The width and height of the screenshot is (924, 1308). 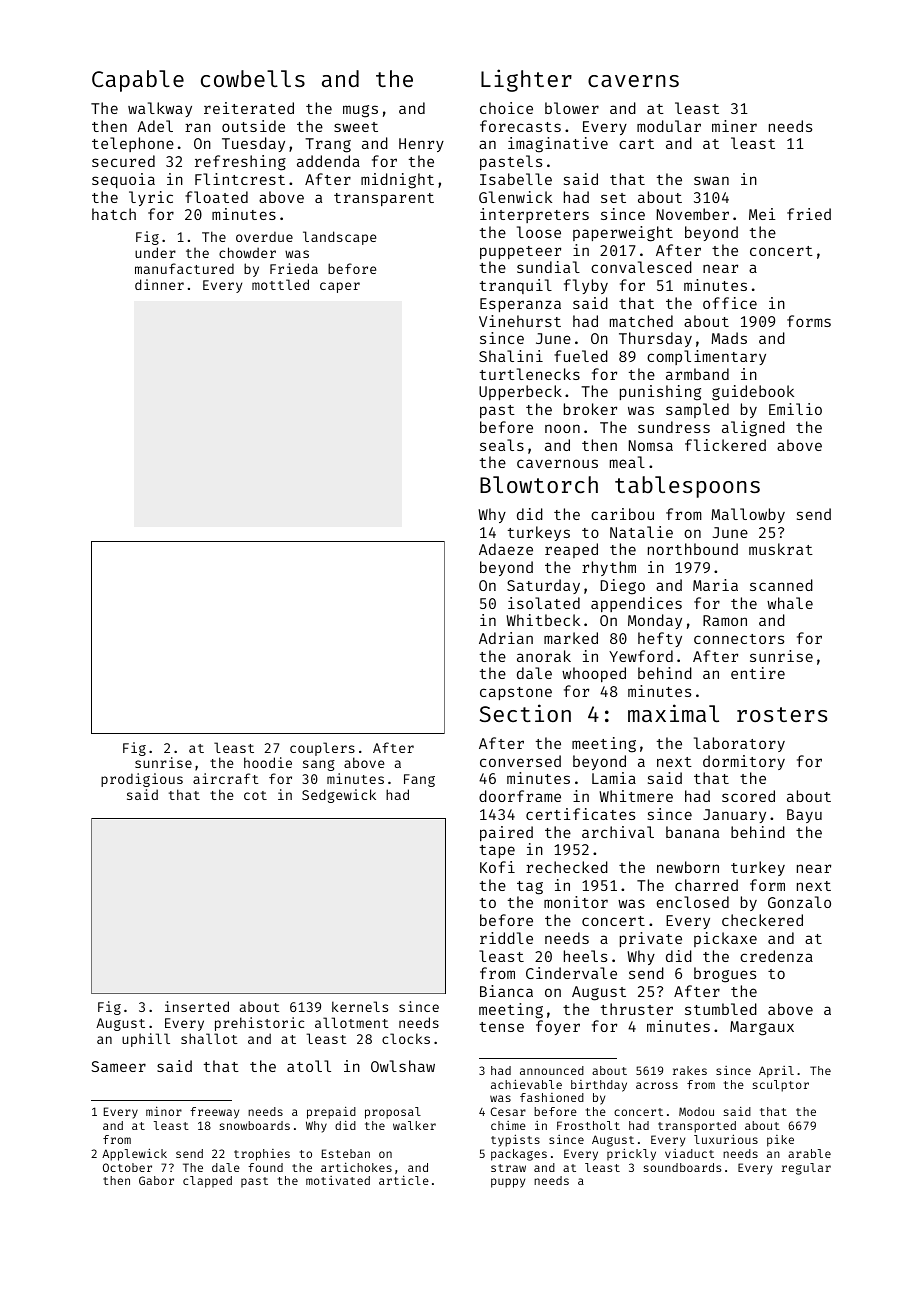 I want to click on November, so click(x=693, y=214).
